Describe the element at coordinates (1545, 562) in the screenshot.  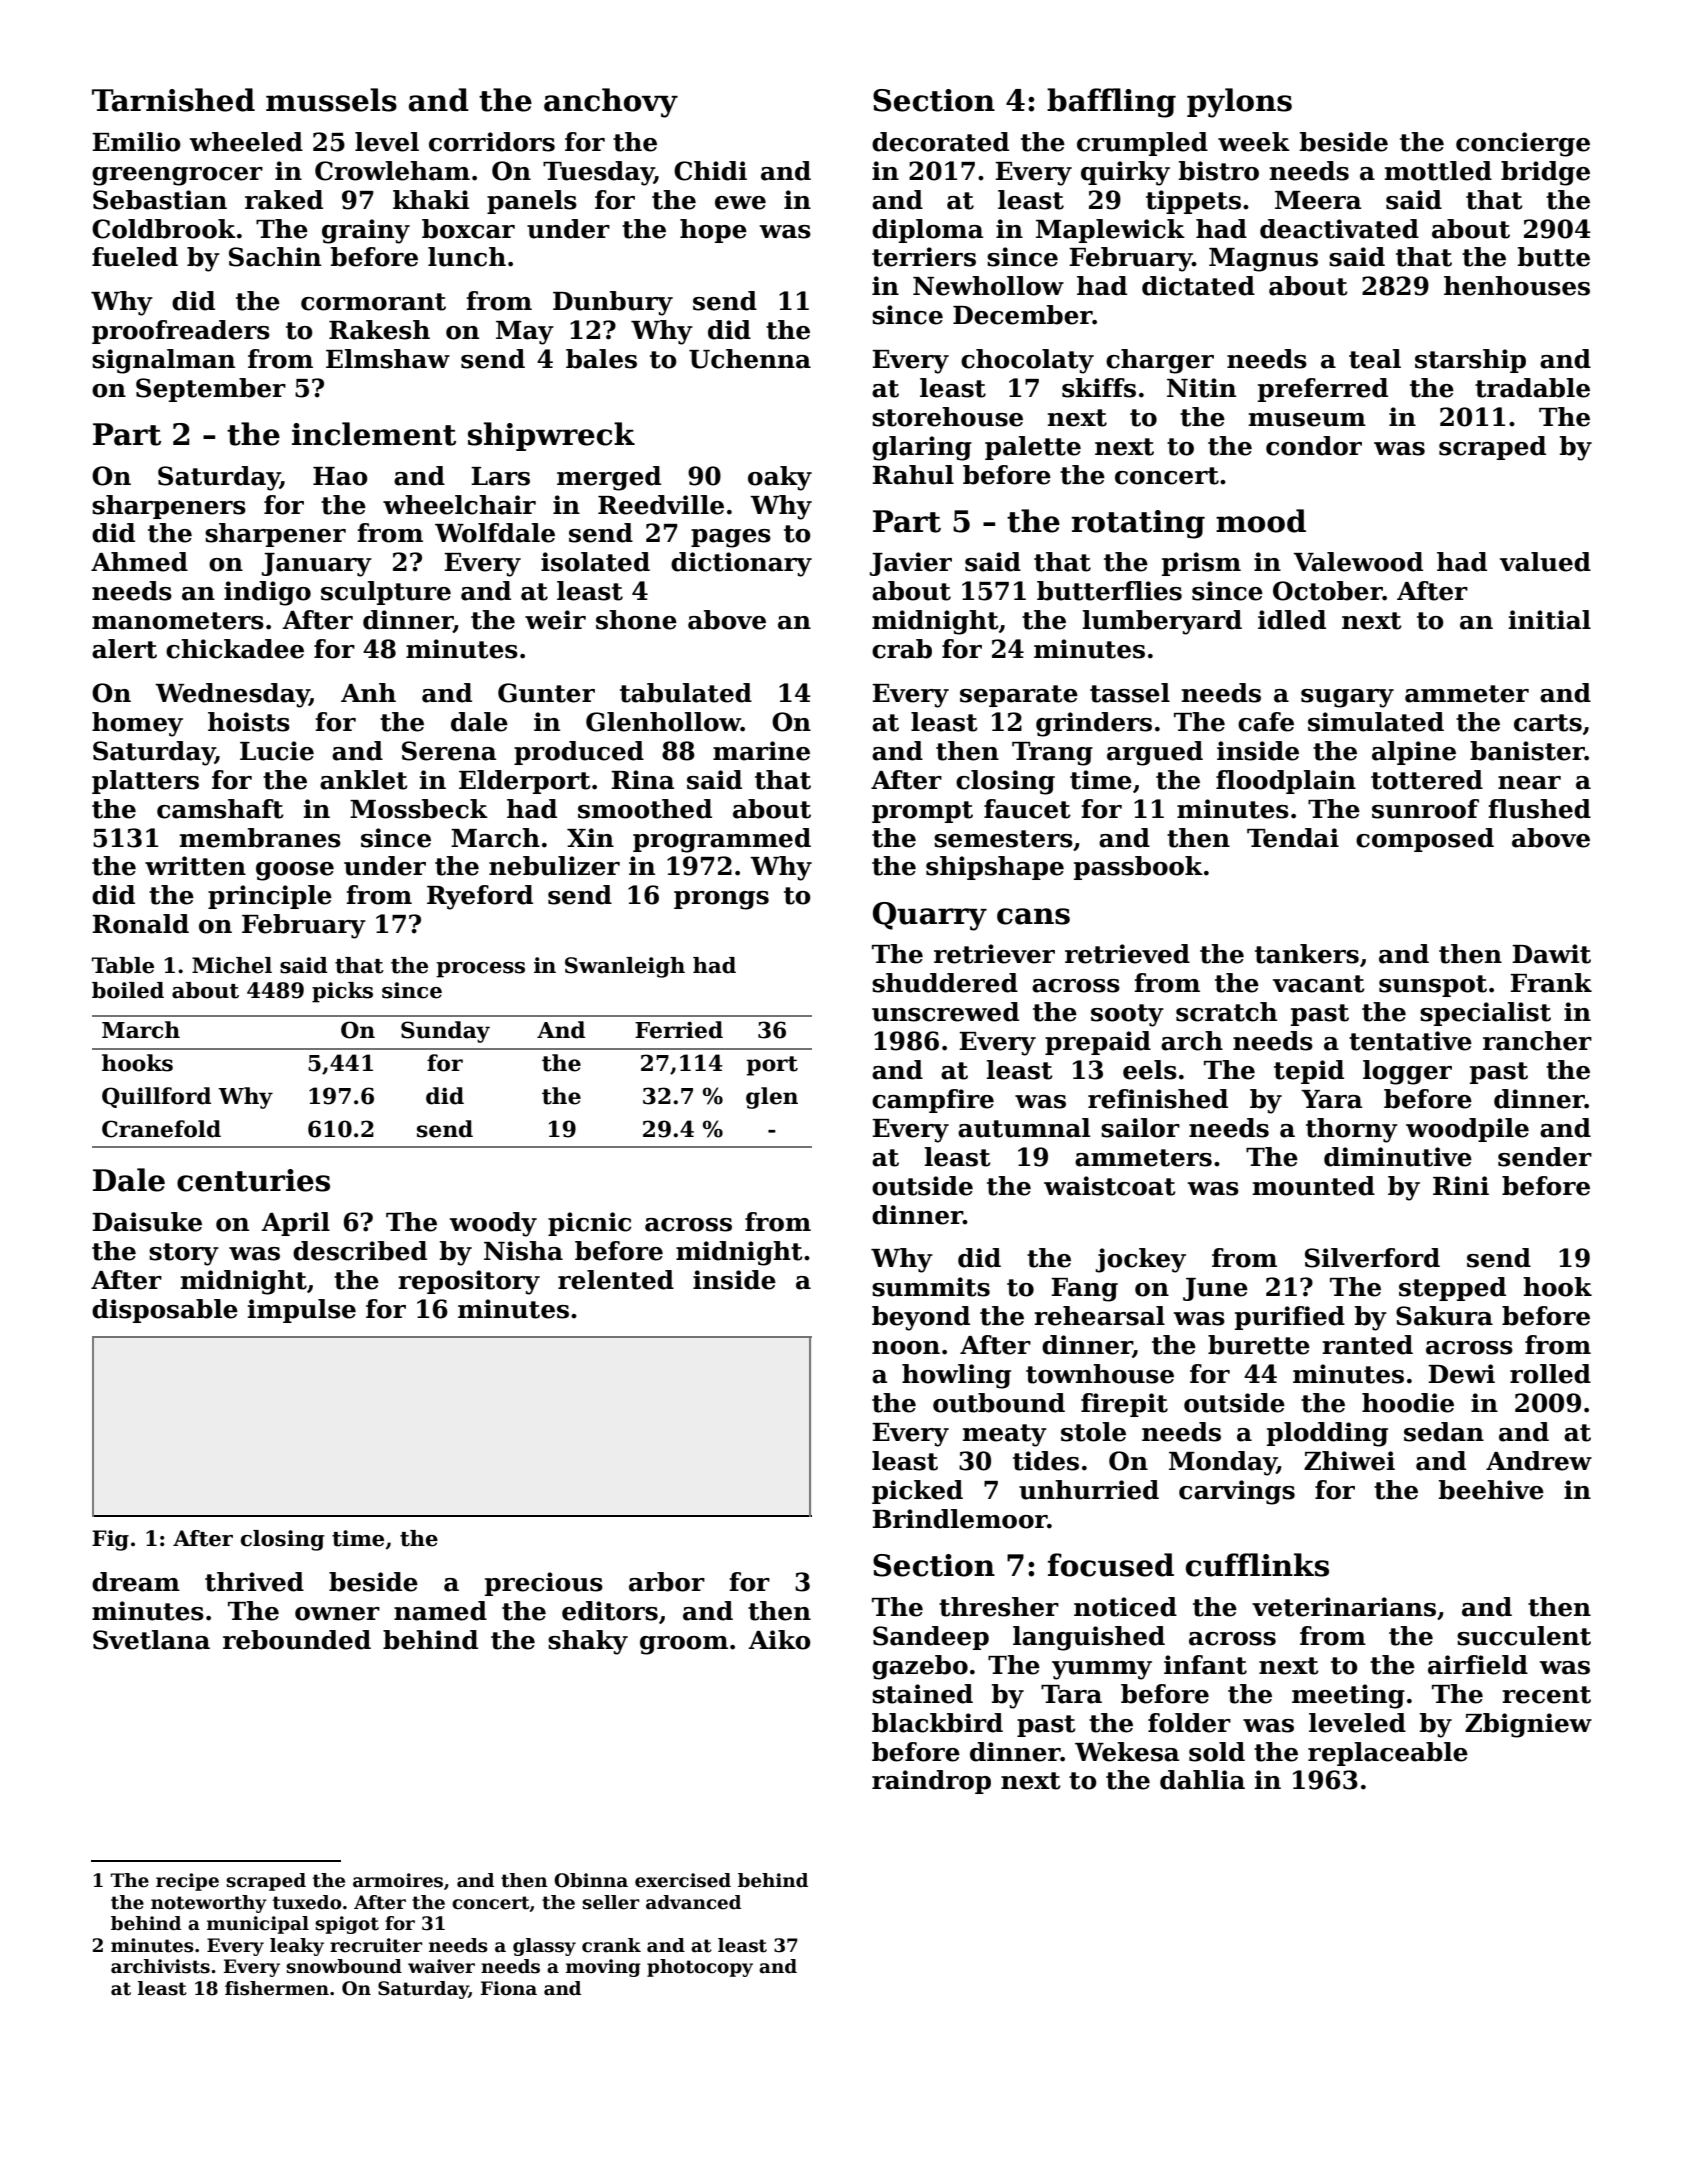
I see `valued` at that location.
